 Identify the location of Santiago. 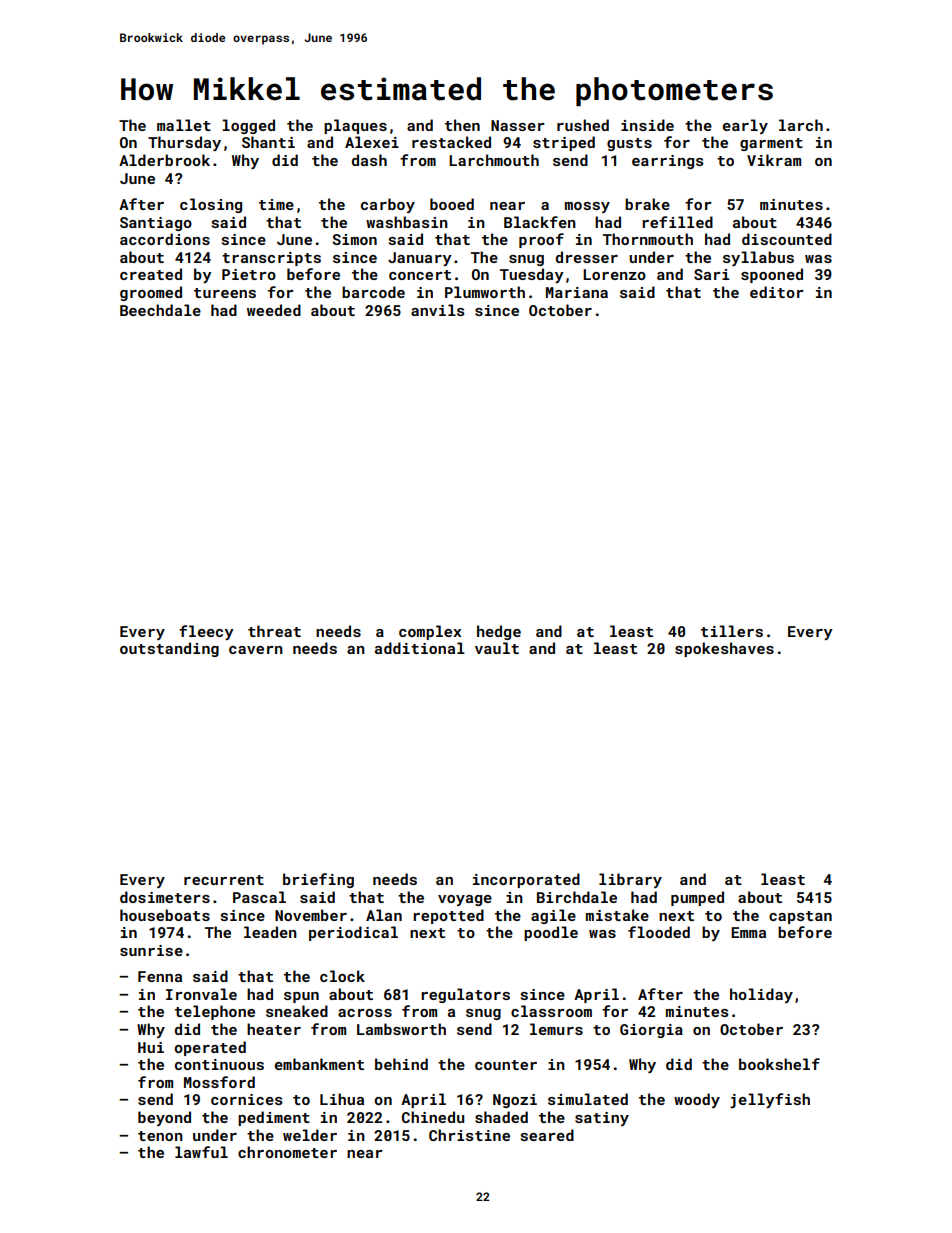
(156, 224).
